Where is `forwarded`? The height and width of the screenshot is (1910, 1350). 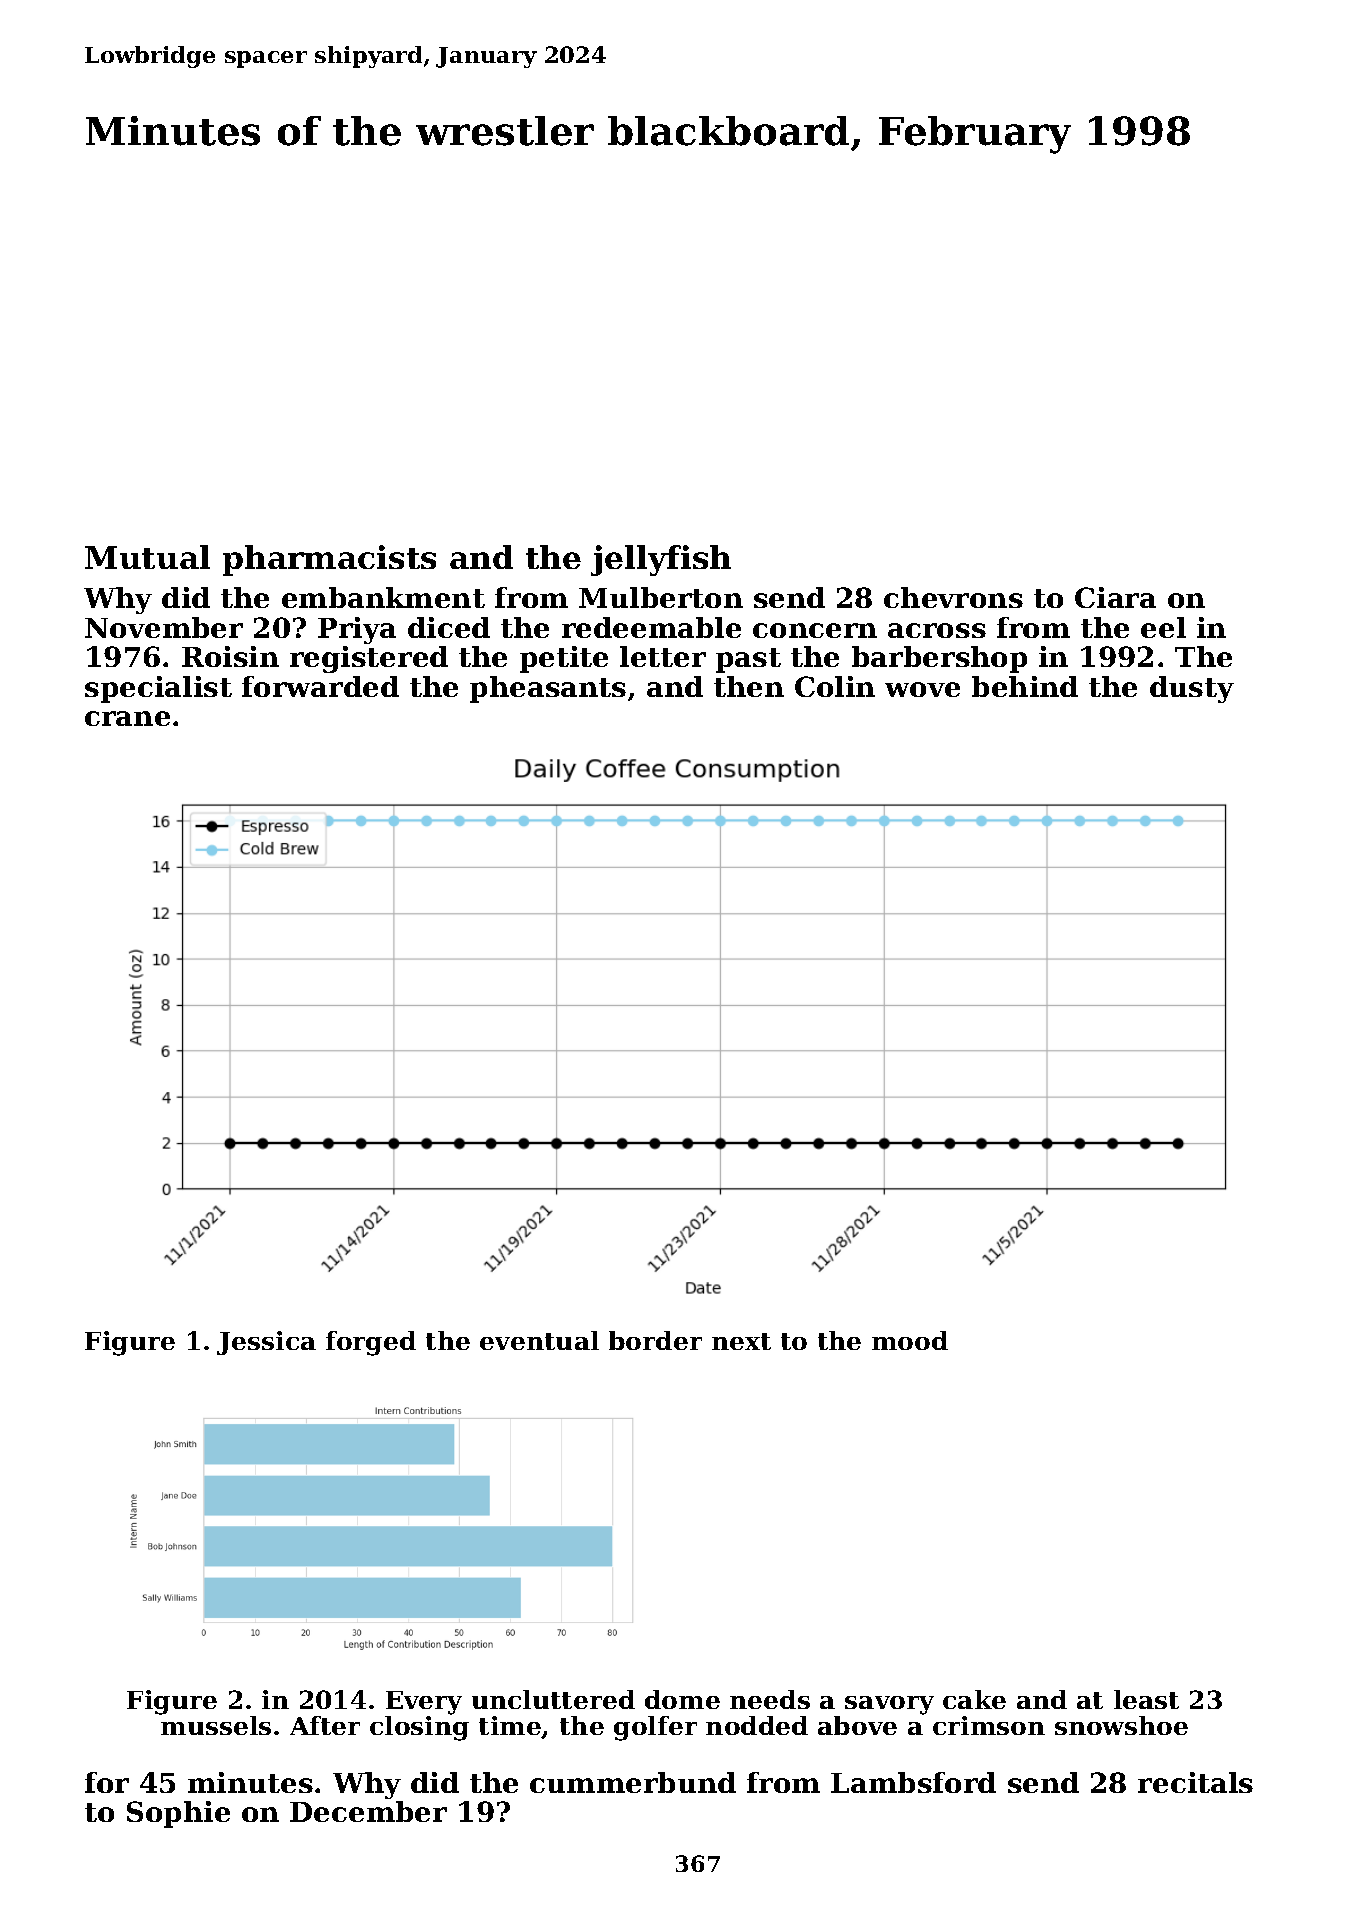
forwarded is located at coordinates (320, 686).
